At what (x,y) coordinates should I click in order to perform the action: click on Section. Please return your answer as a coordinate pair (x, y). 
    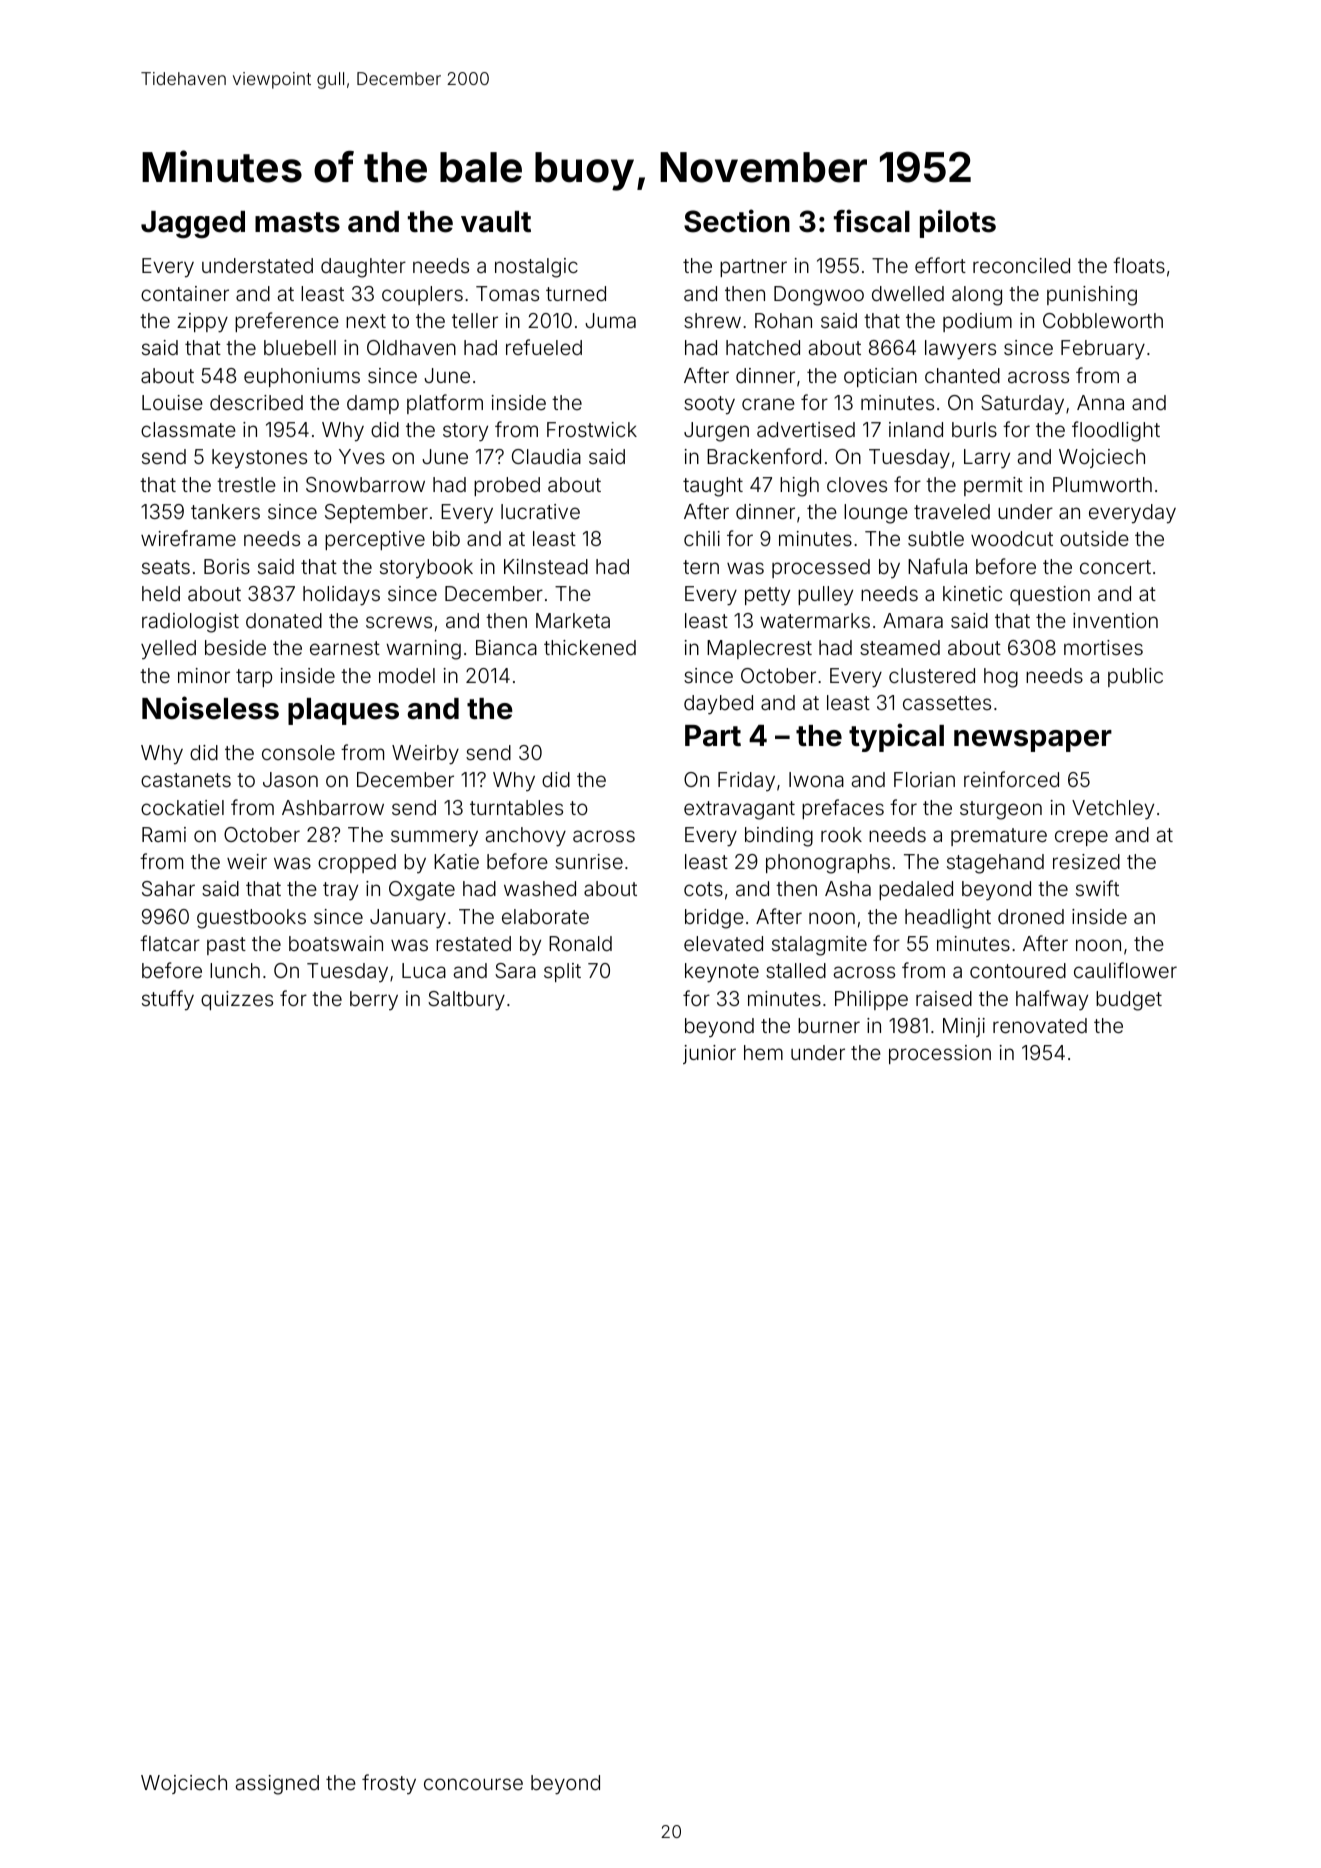
    Looking at the image, I should click on (737, 221).
